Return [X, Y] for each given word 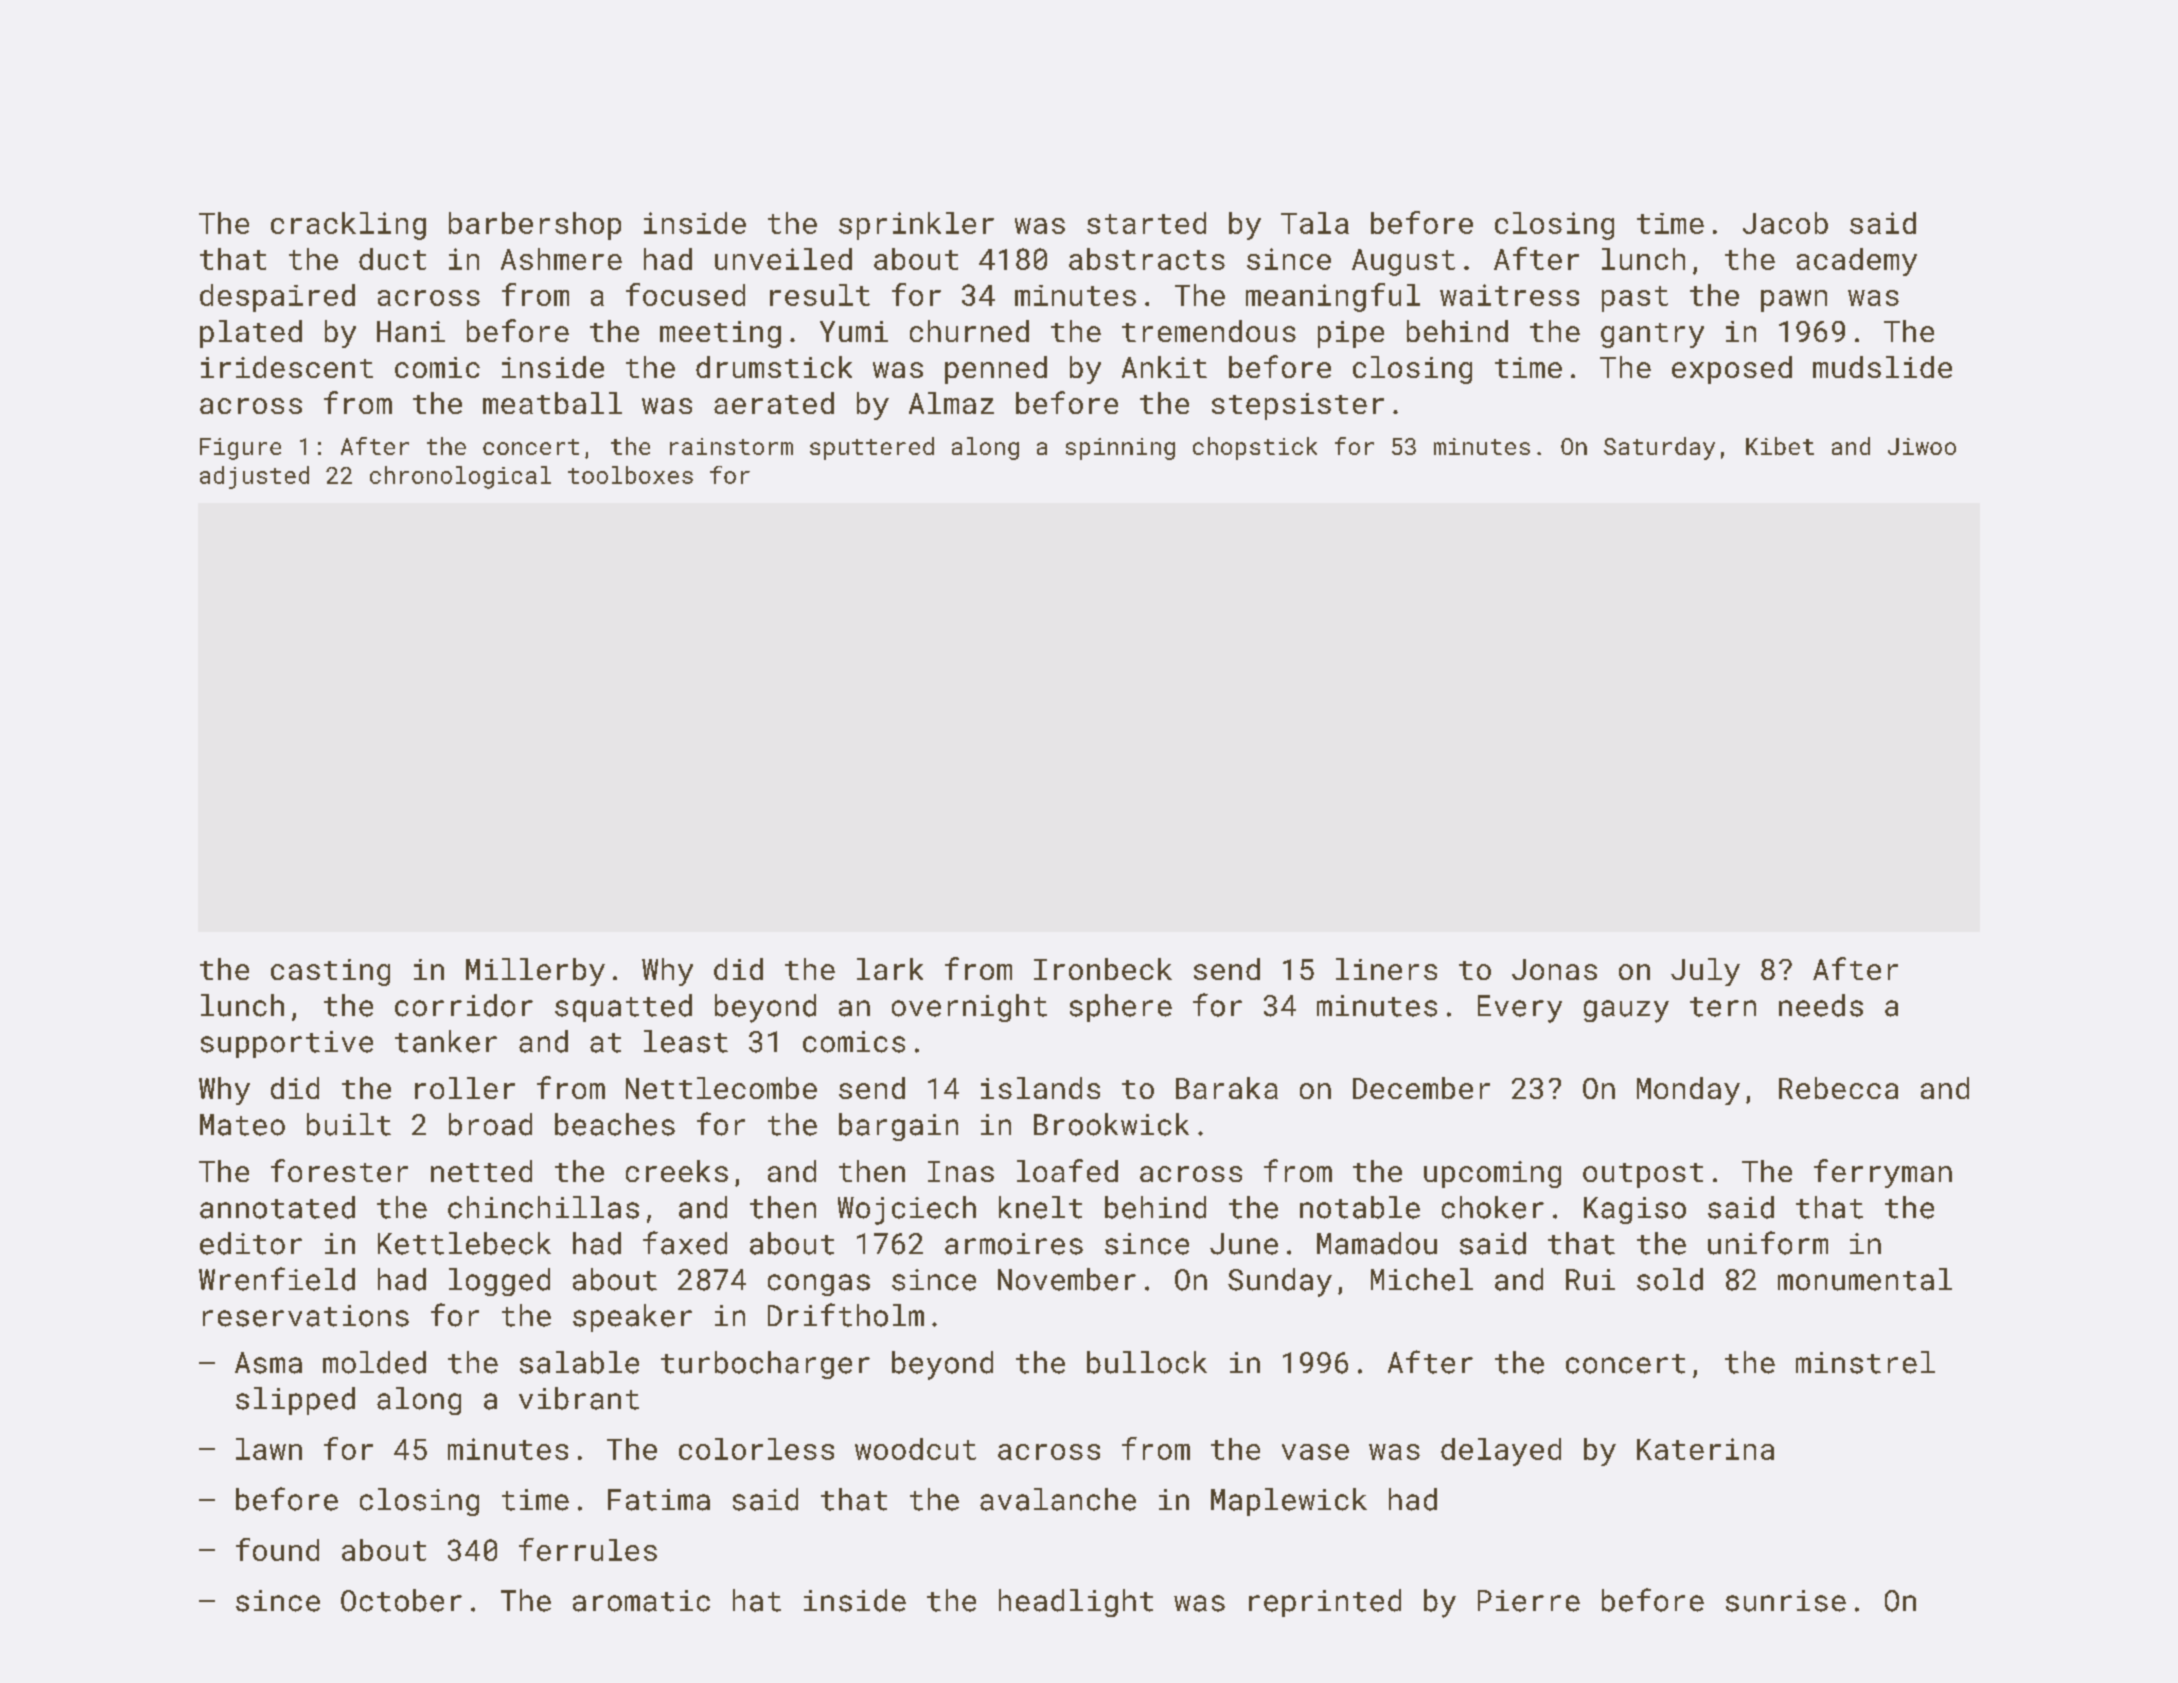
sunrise [1786, 1601]
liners [1386, 969]
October [401, 1600]
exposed [1732, 370]
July [1705, 972]
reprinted [1325, 1603]
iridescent [287, 367]
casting [330, 972]
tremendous [1209, 331]
